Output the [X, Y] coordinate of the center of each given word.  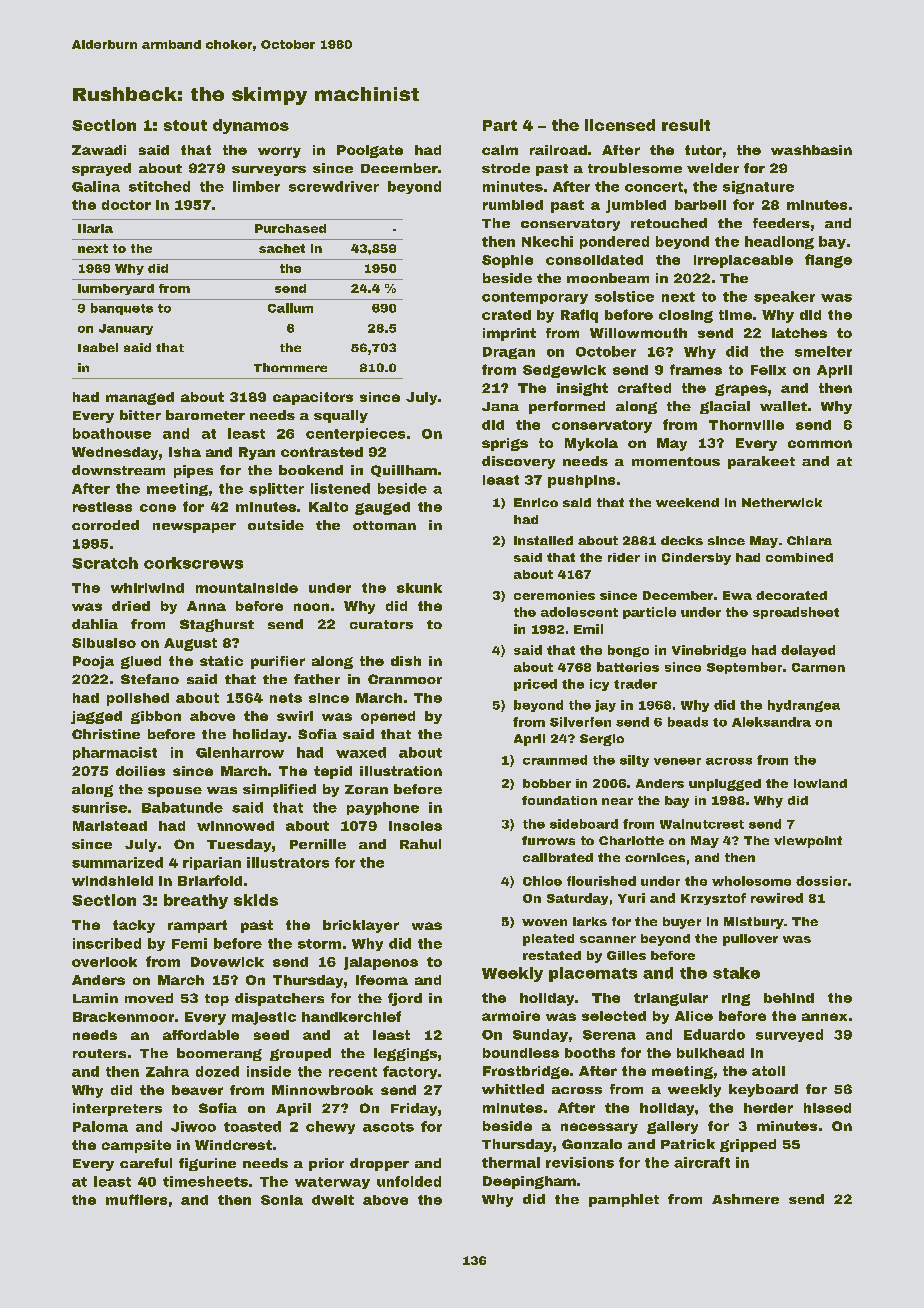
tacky [134, 926]
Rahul [420, 844]
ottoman [384, 525]
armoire [511, 1016]
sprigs [505, 444]
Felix [768, 370]
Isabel [98, 347]
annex [824, 1017]
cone [158, 508]
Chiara [809, 540]
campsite [136, 1146]
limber [256, 186]
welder [713, 168]
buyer [682, 923]
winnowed [235, 826]
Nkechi [547, 241]
